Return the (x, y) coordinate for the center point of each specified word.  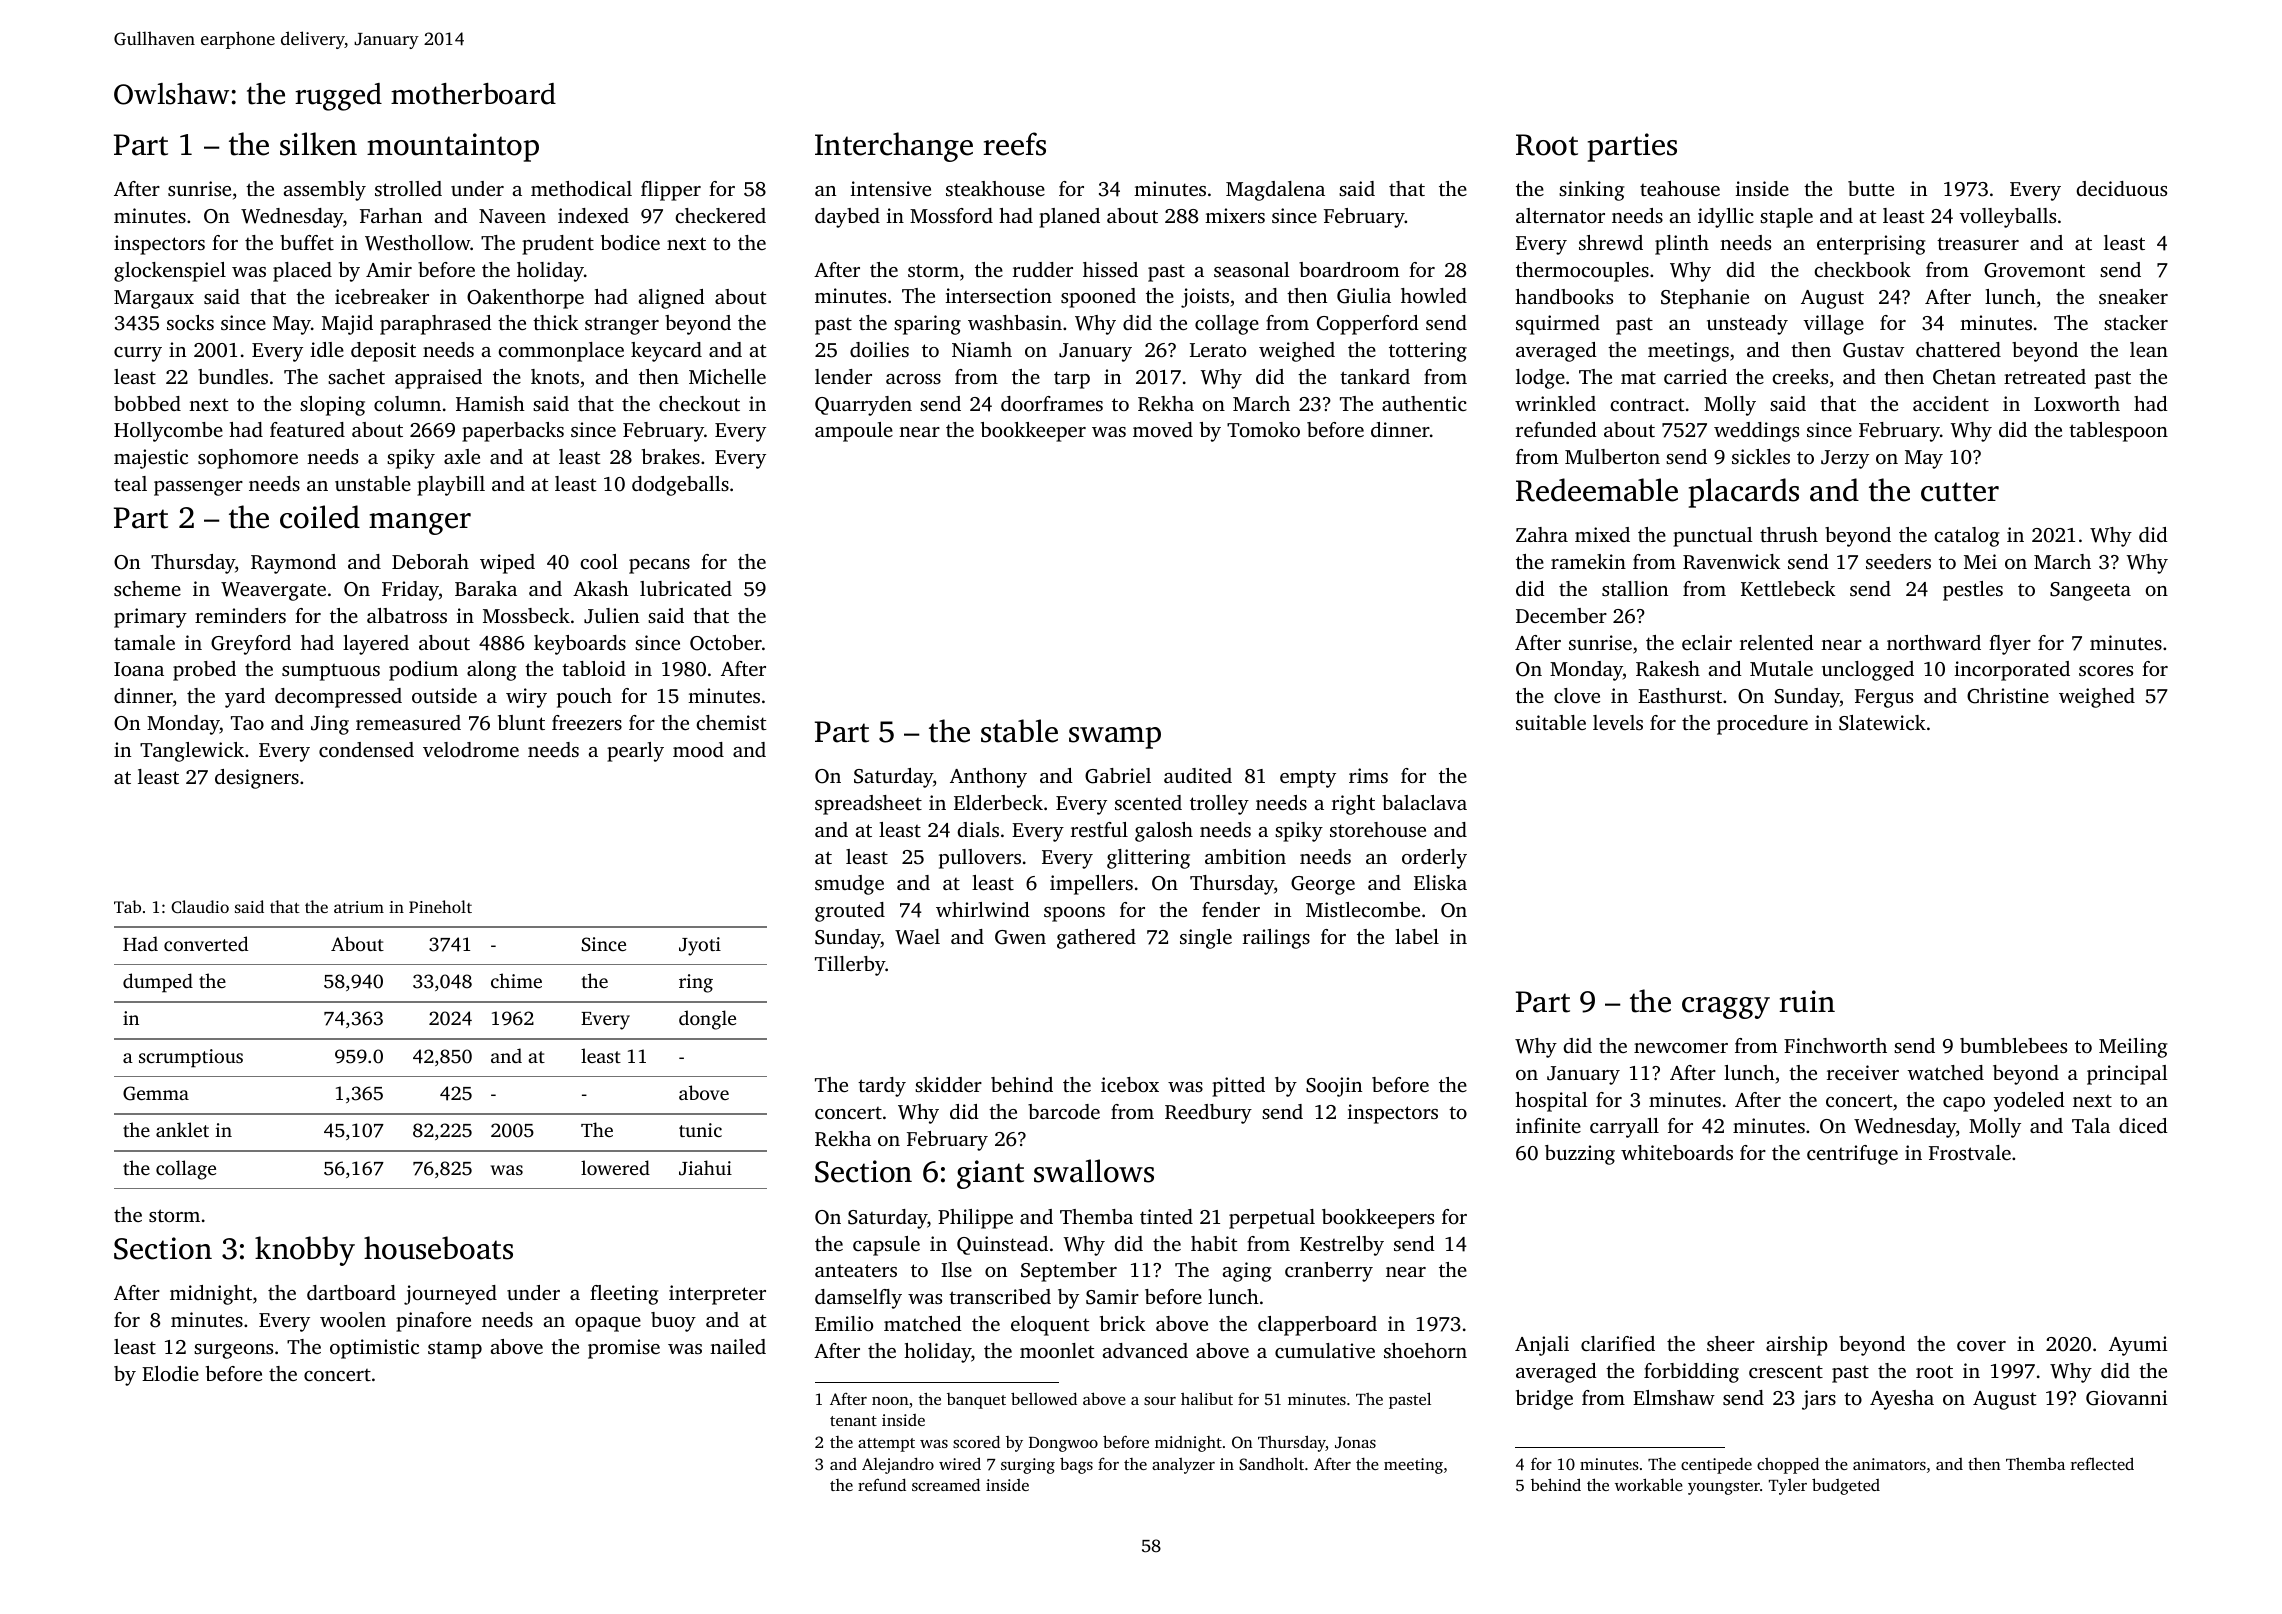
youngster (1724, 1488)
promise (624, 1349)
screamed (946, 1484)
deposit (383, 352)
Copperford (1368, 325)
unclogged (1868, 671)
